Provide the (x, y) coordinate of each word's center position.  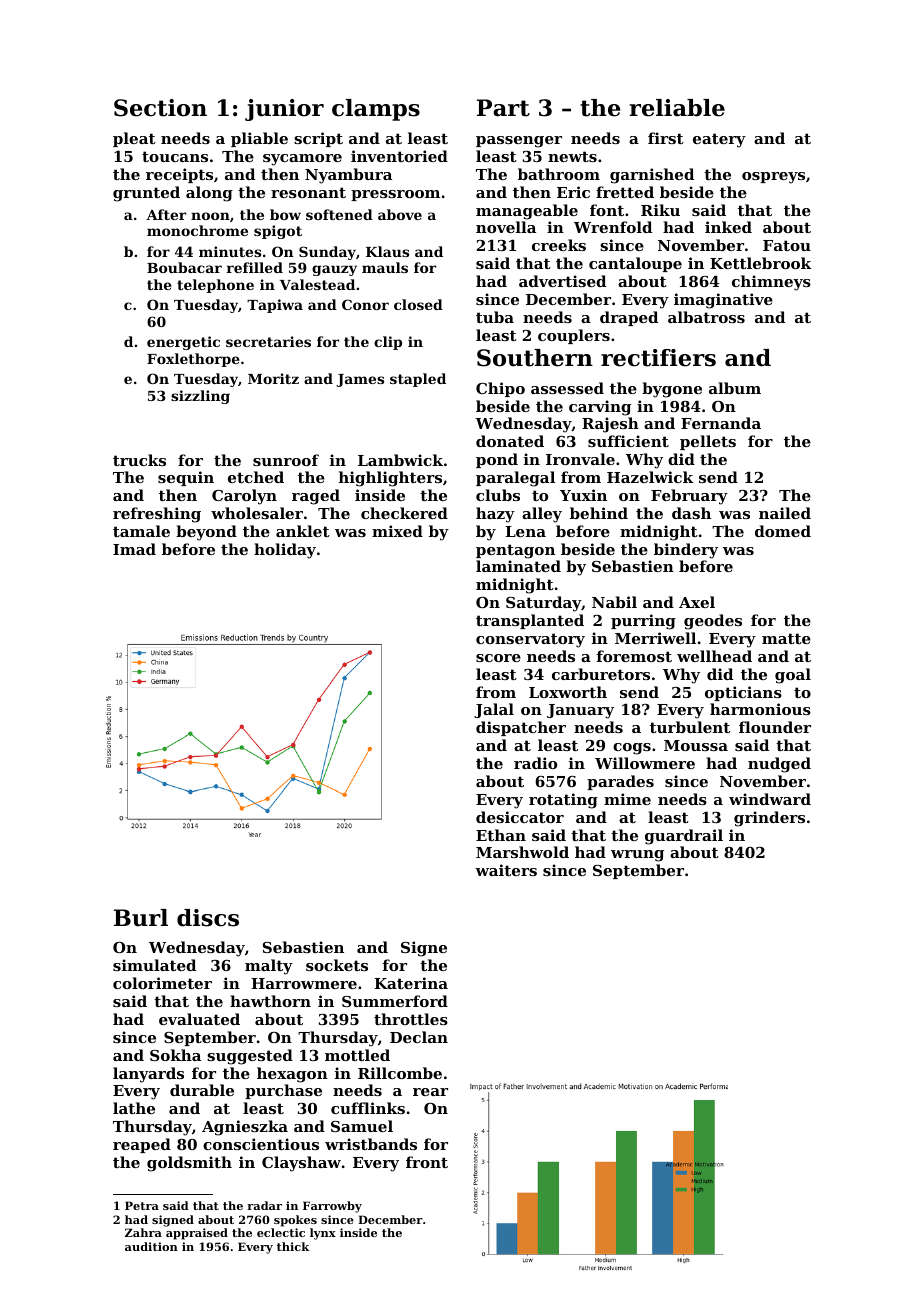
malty (269, 967)
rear (430, 1092)
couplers (574, 336)
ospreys (773, 178)
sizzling (200, 397)
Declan (419, 1037)
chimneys (771, 283)
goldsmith (189, 1164)
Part (503, 108)
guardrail (684, 837)
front (427, 1162)
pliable (259, 139)
